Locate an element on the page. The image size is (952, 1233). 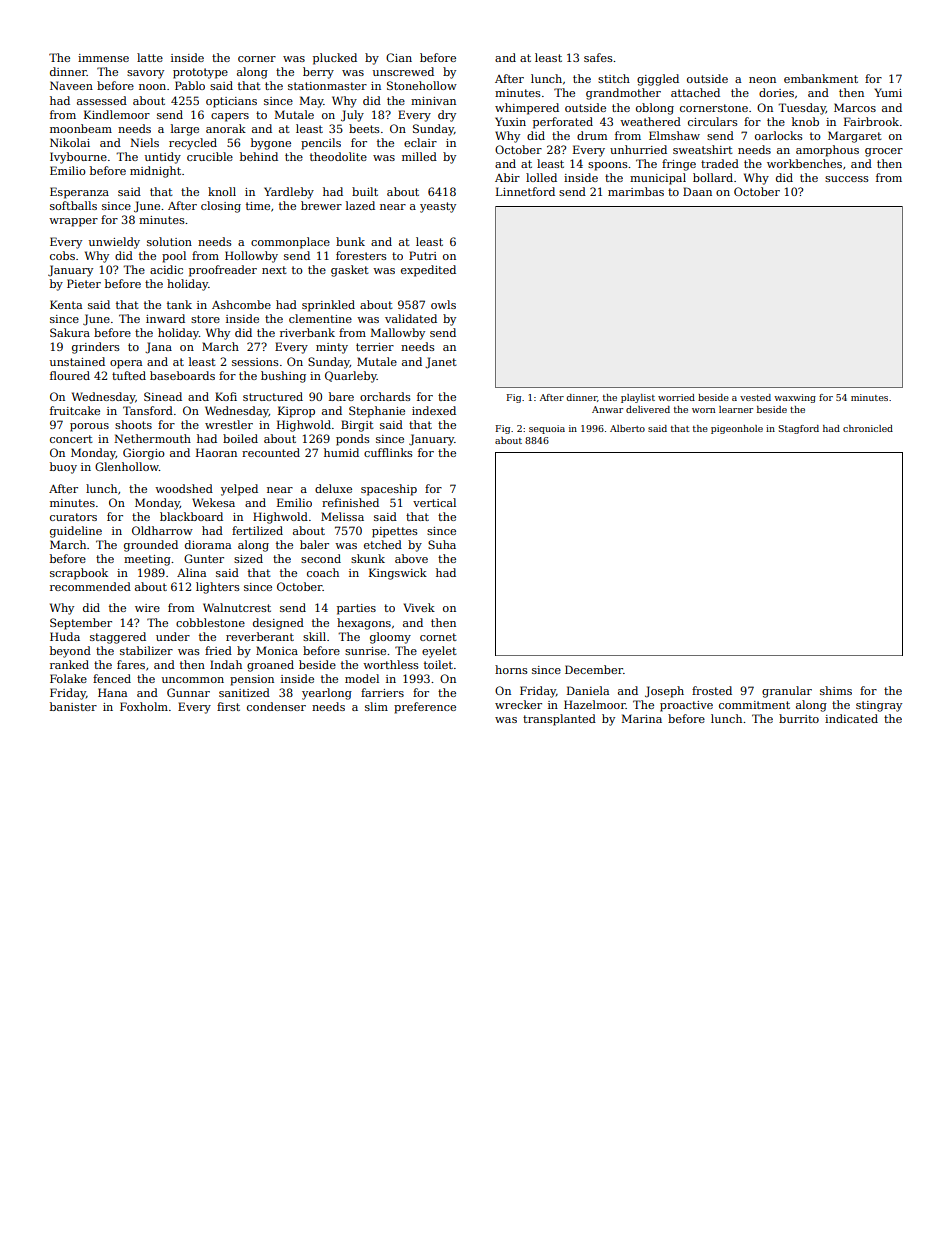
Yumi is located at coordinates (888, 92).
